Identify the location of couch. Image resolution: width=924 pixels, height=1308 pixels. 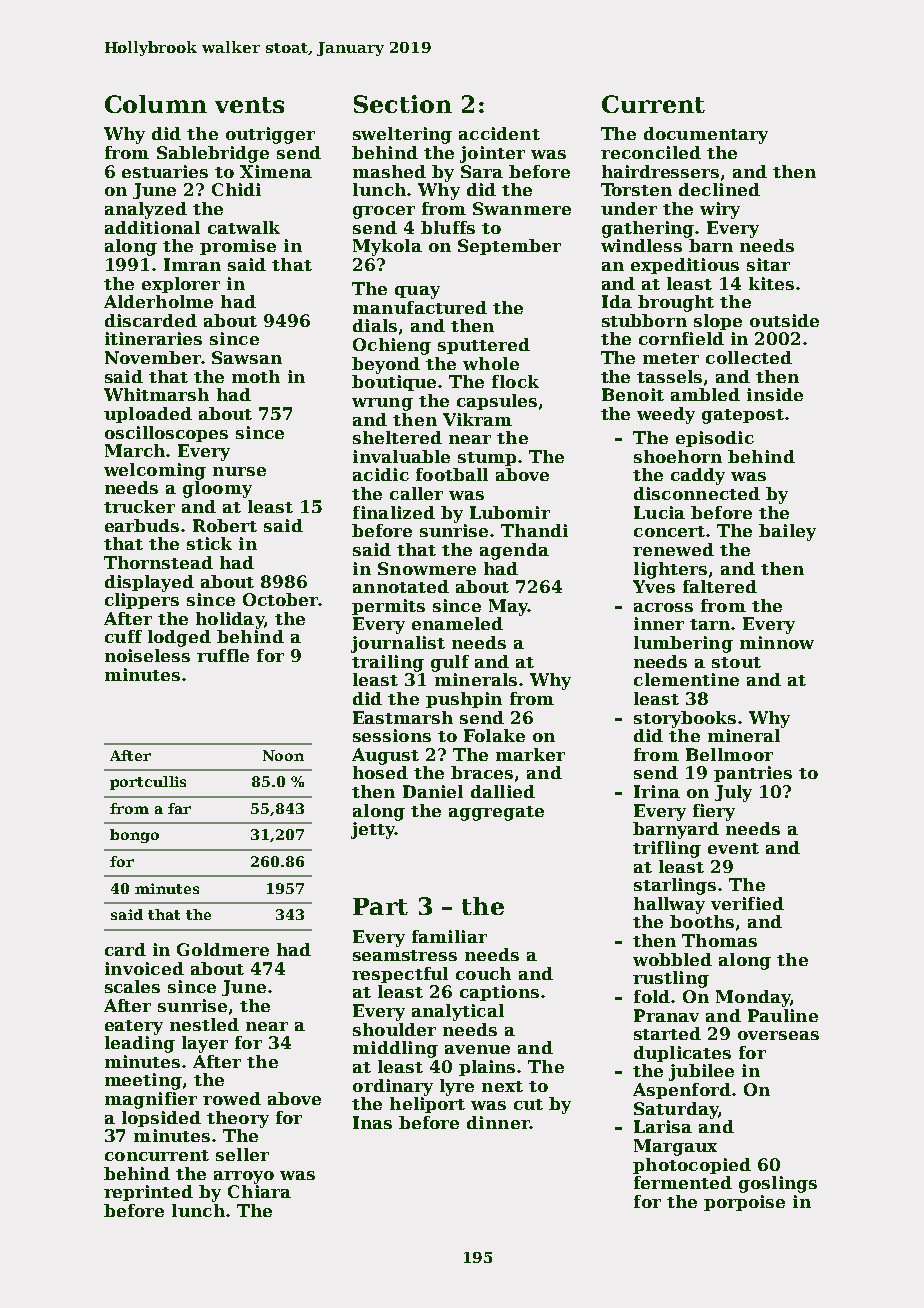
(483, 973).
